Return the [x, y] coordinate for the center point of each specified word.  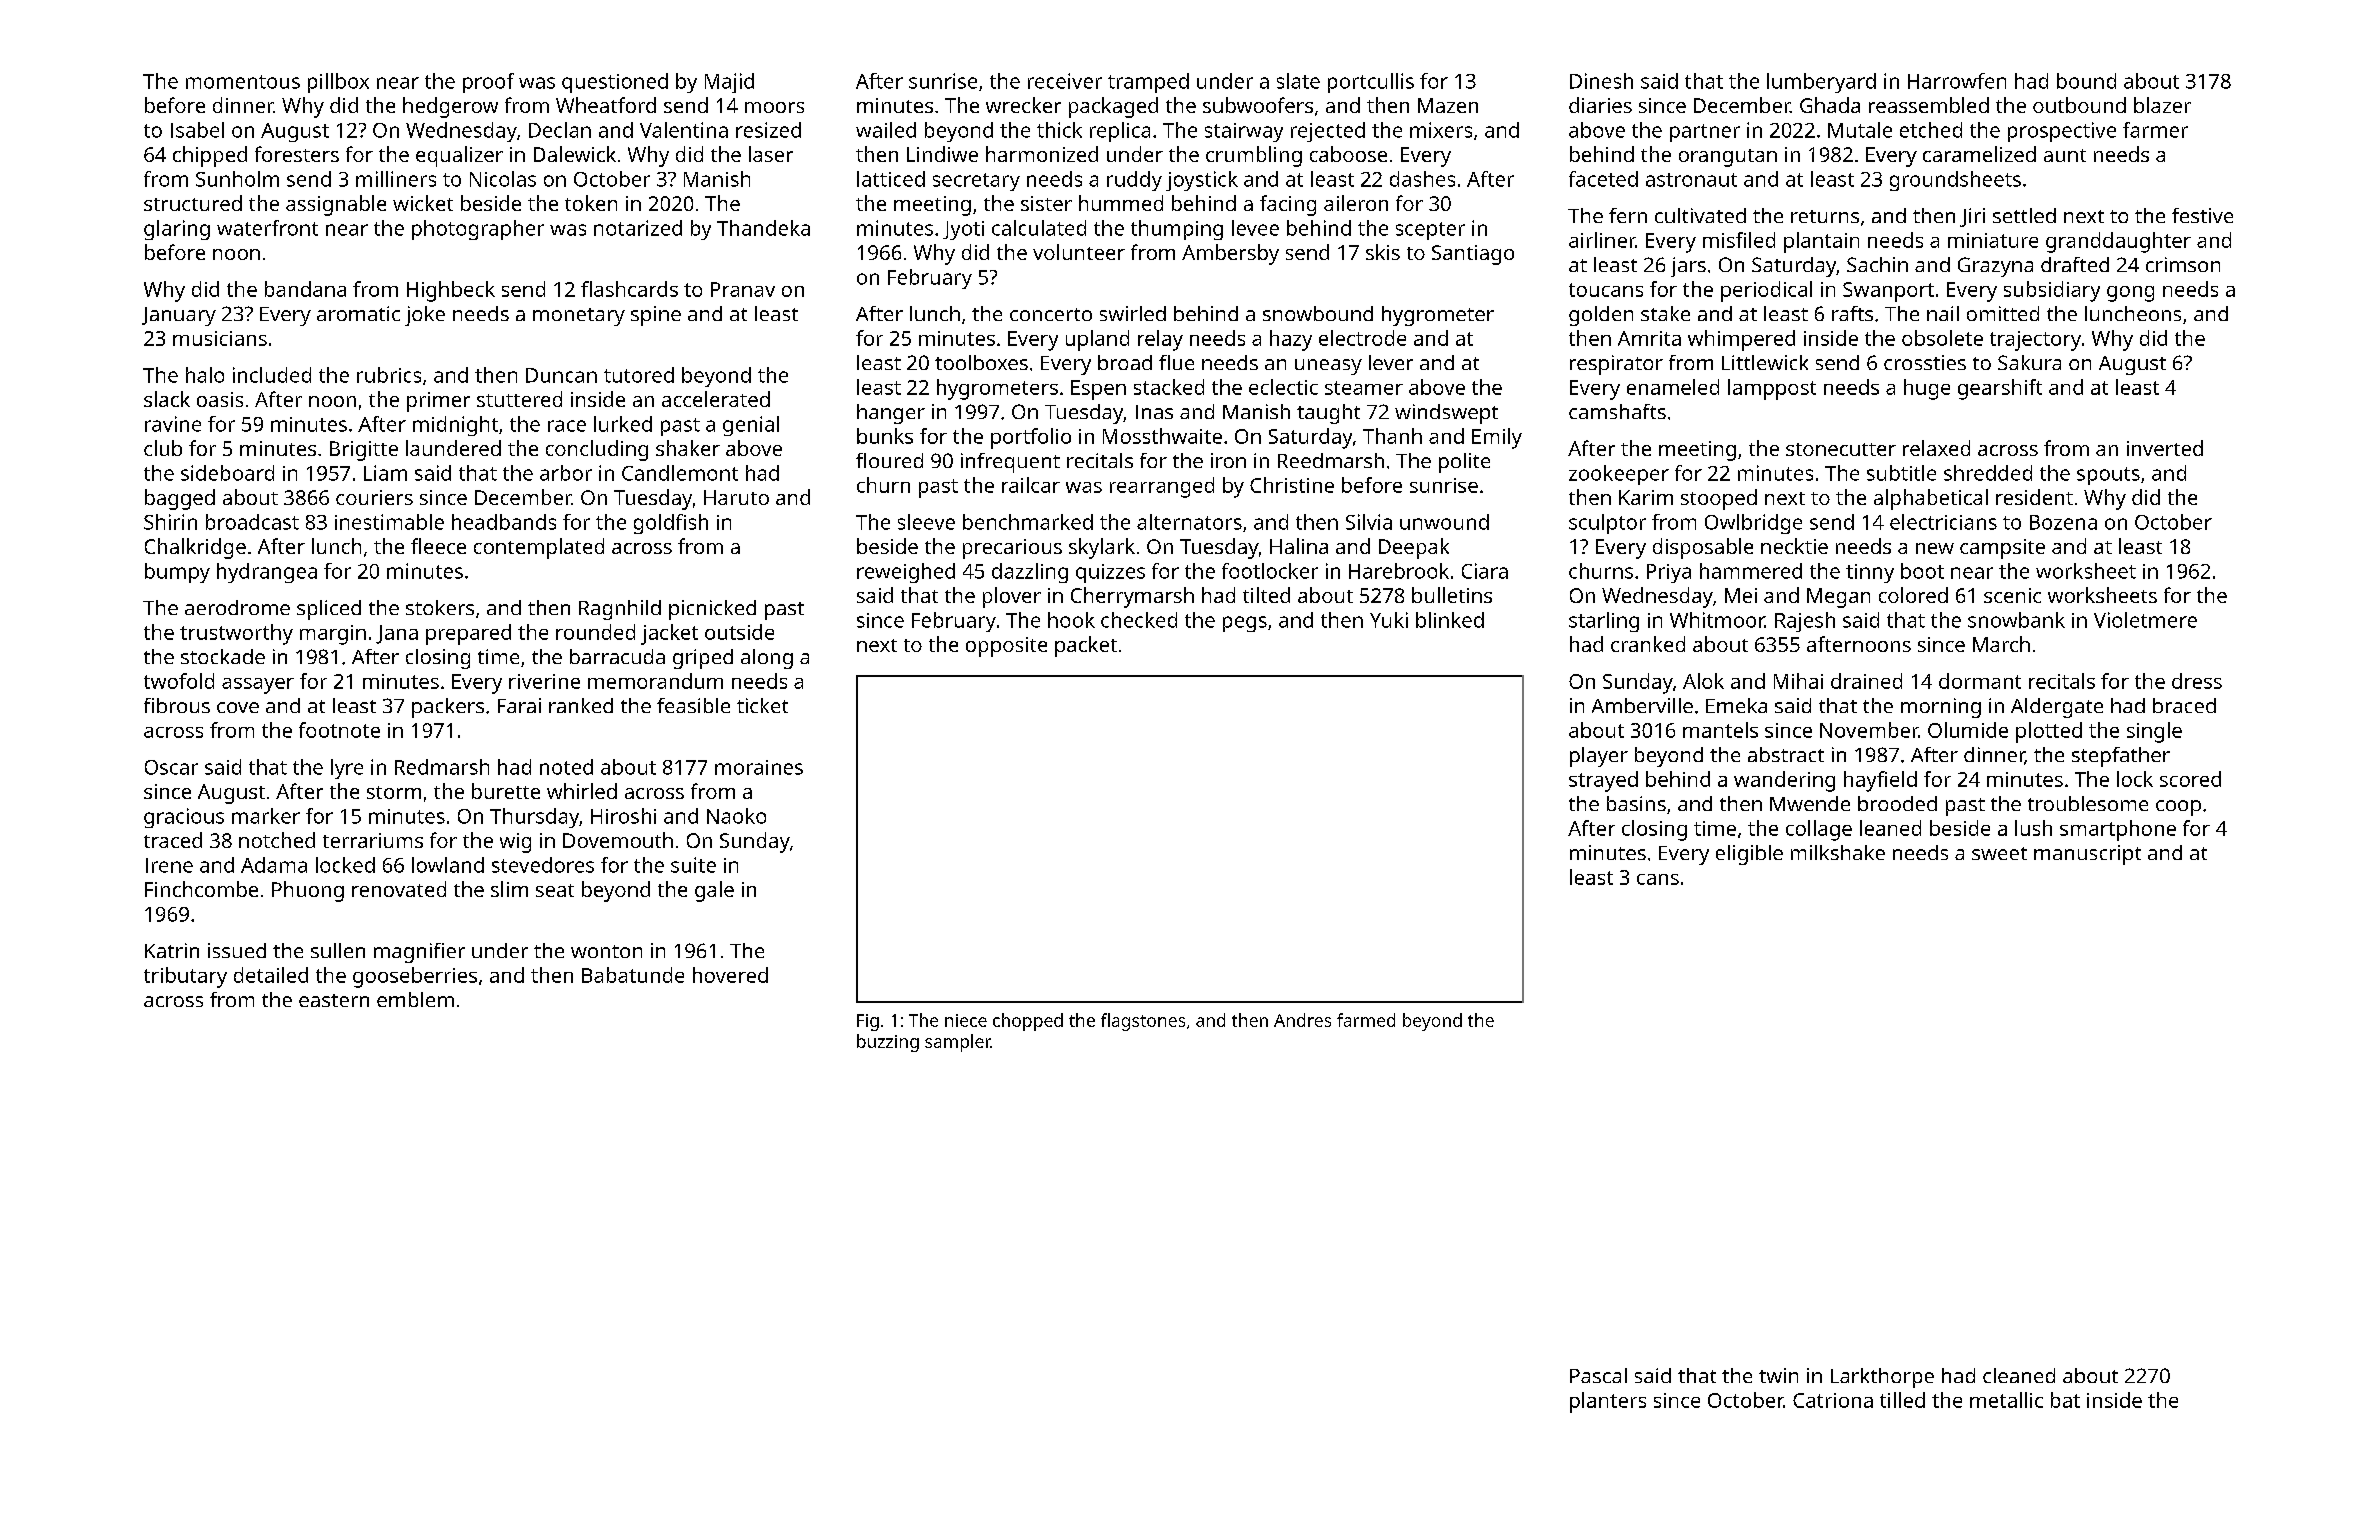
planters [1608, 1402]
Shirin [170, 522]
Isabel [197, 130]
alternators [1189, 522]
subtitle [1901, 473]
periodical [1766, 291]
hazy [1291, 340]
